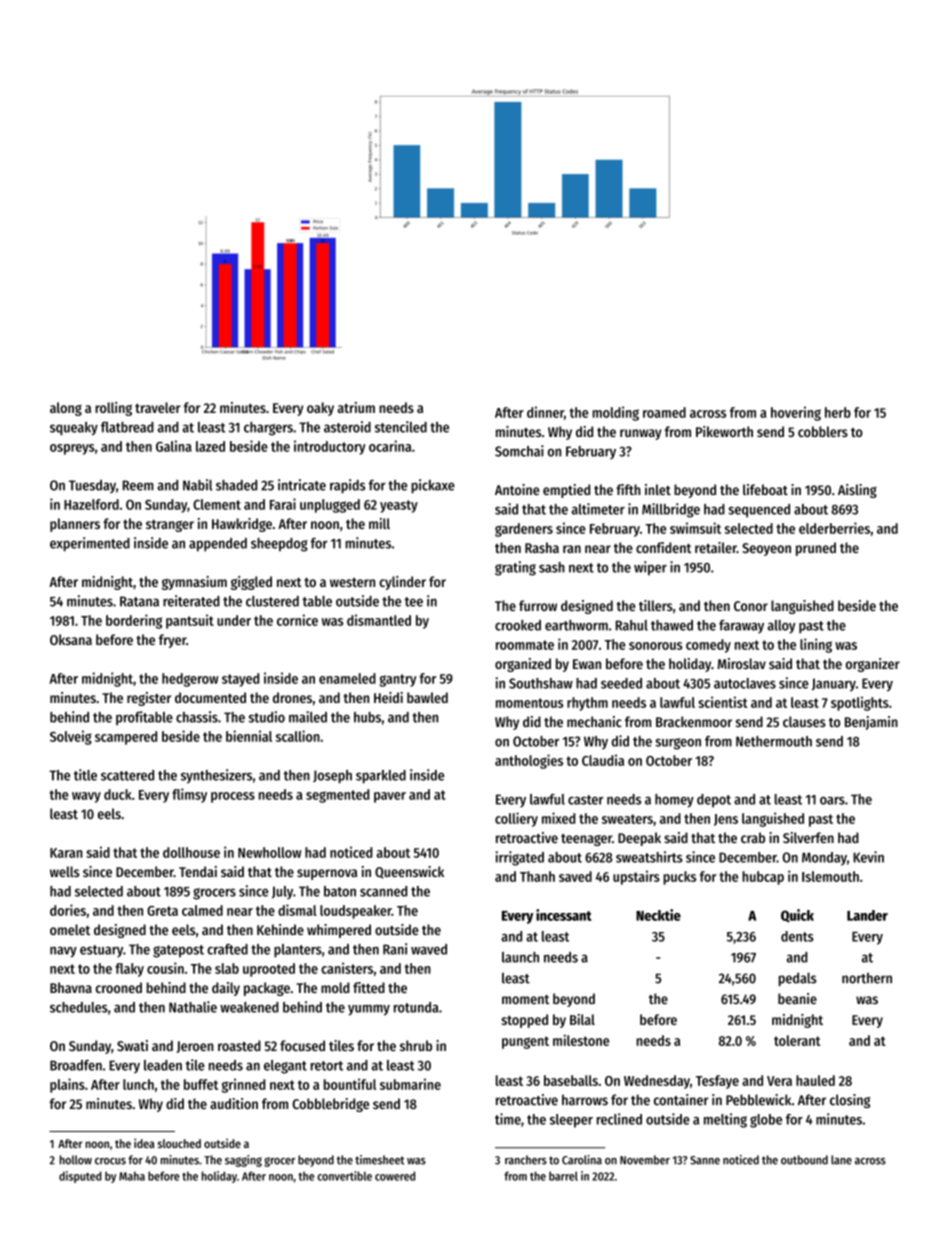 The height and width of the screenshot is (1233, 952). I want to click on barrel, so click(563, 1176).
